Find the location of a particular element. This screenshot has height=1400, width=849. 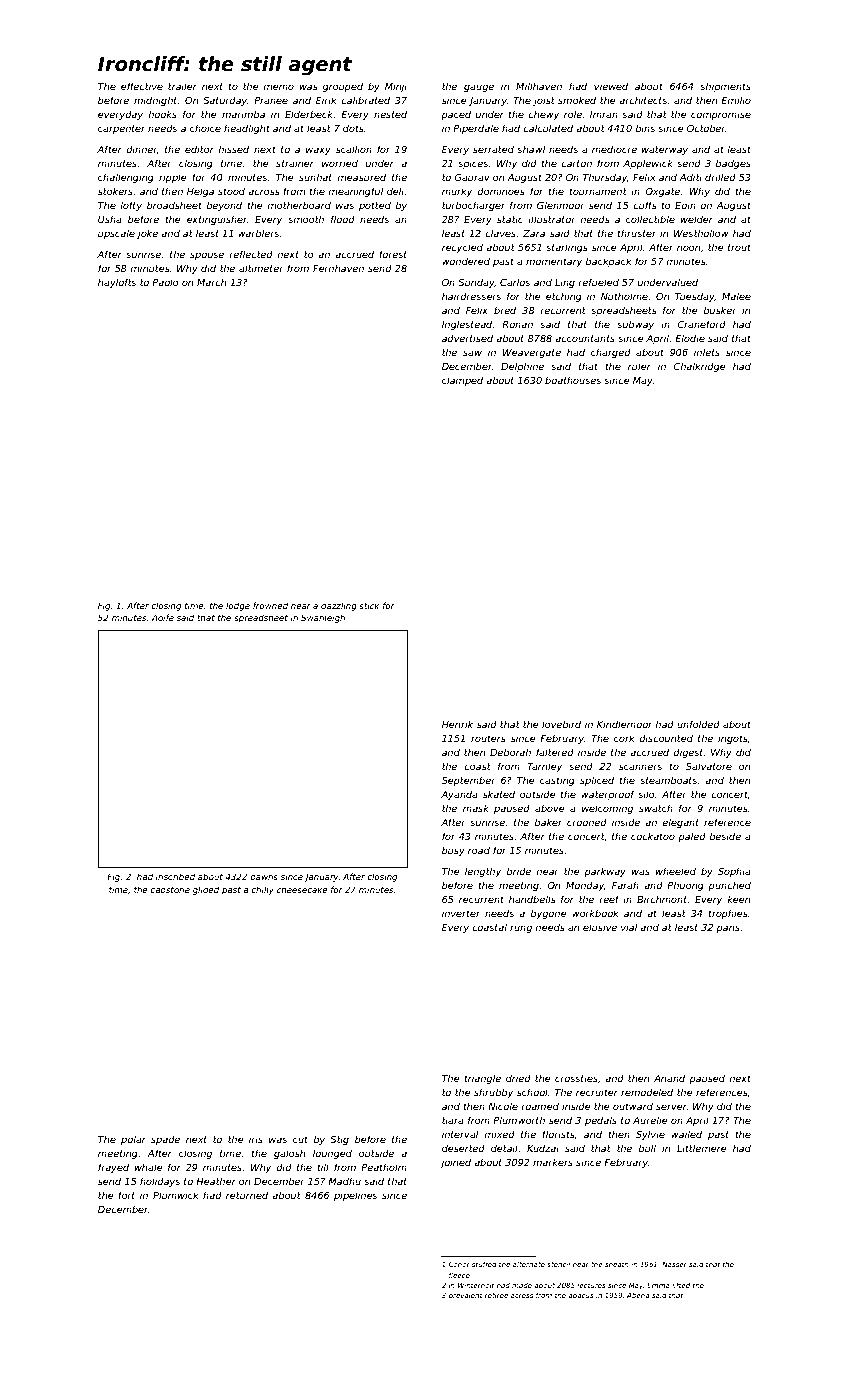

Malee is located at coordinates (736, 296).
